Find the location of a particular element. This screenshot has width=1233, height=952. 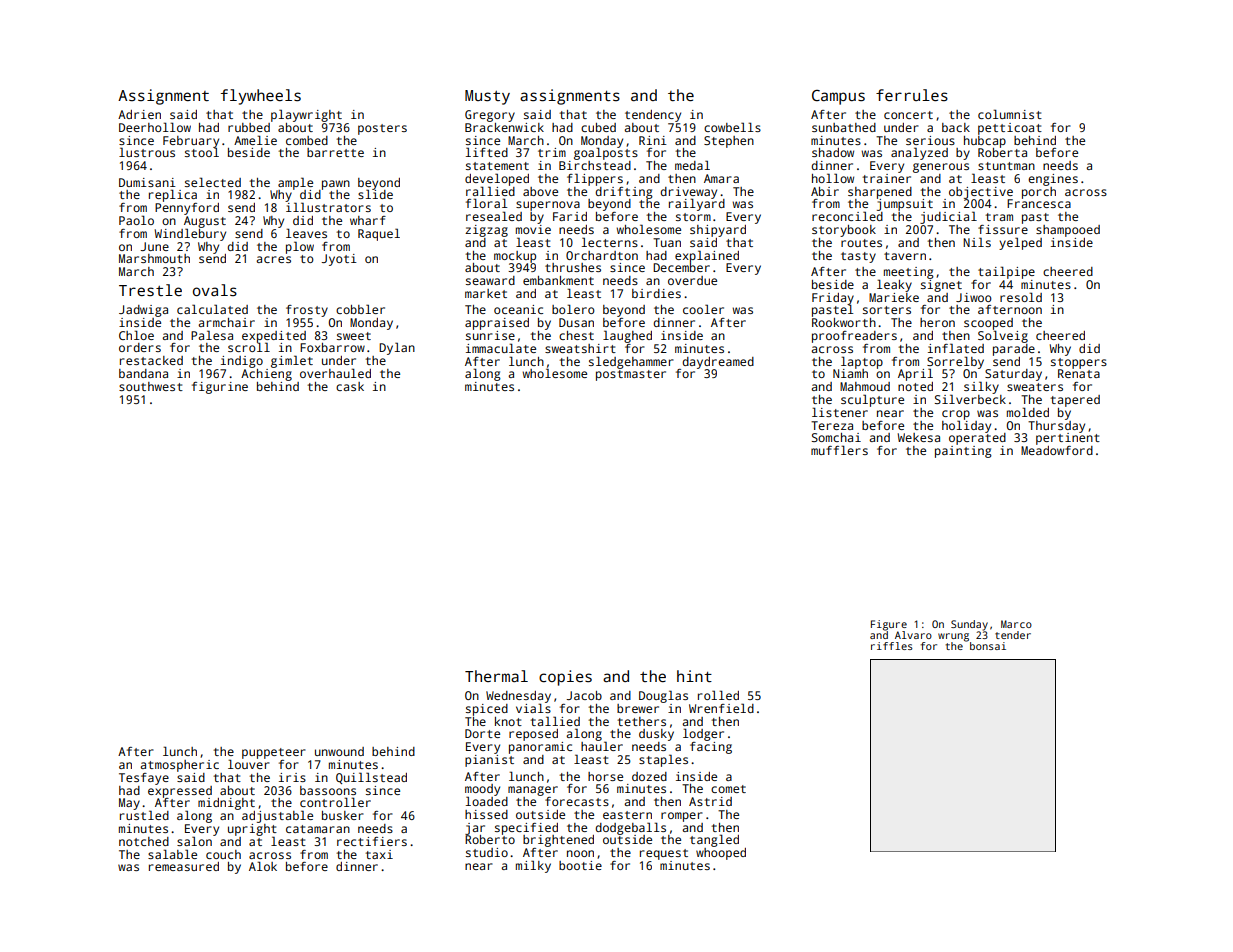

playwright is located at coordinates (306, 115).
